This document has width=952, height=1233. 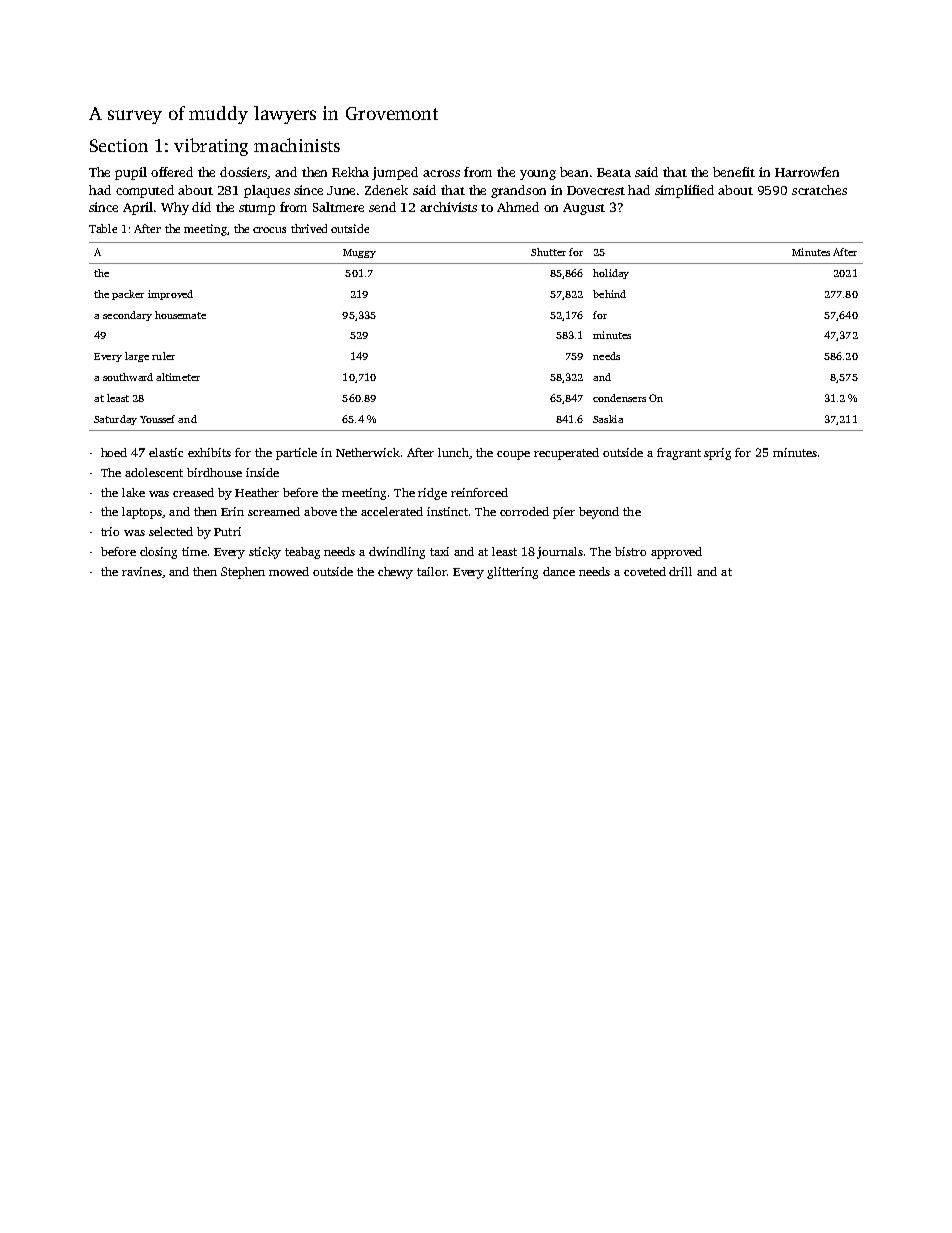 What do you see at coordinates (145, 191) in the document?
I see `computed` at bounding box center [145, 191].
